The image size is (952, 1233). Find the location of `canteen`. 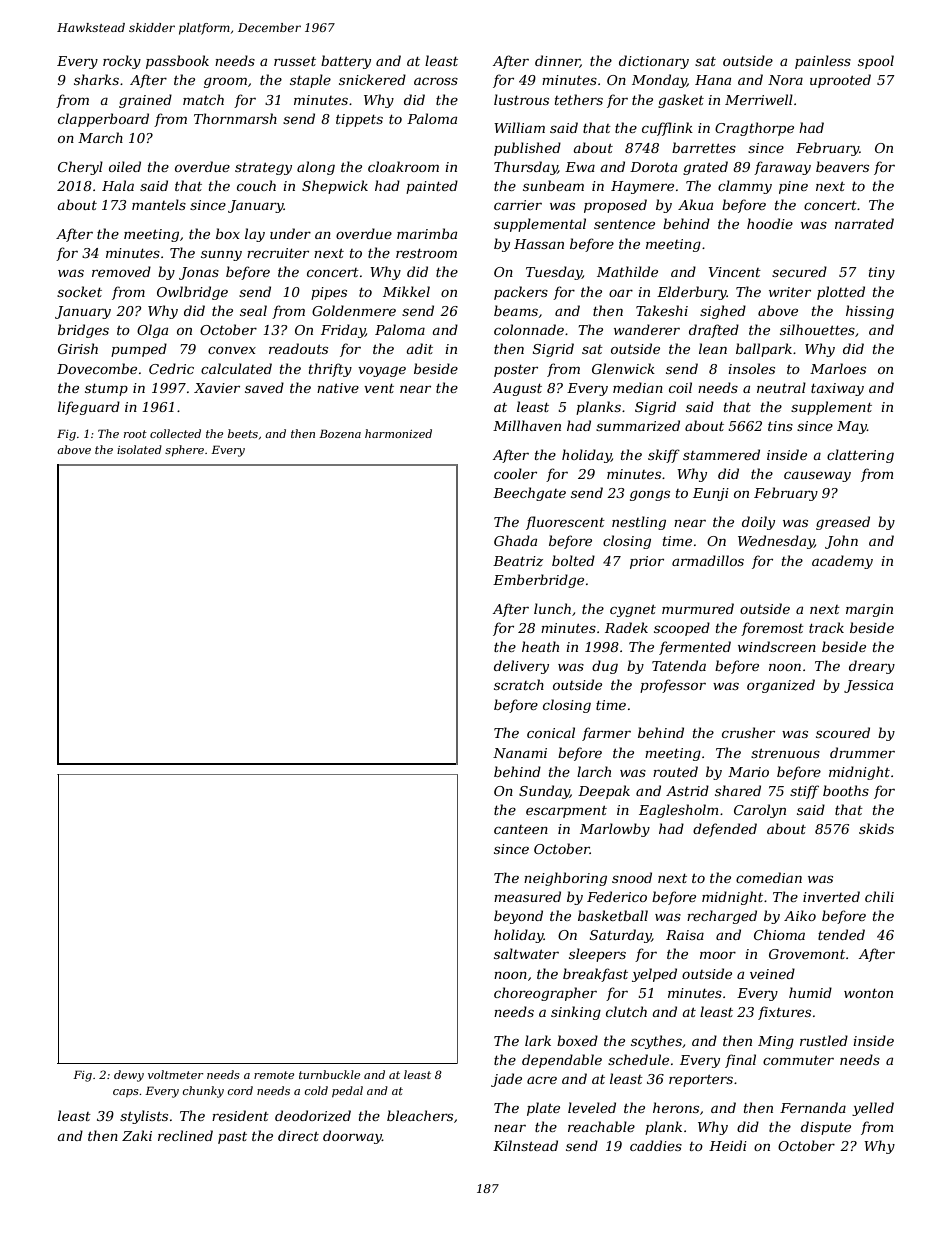

canteen is located at coordinates (521, 829).
